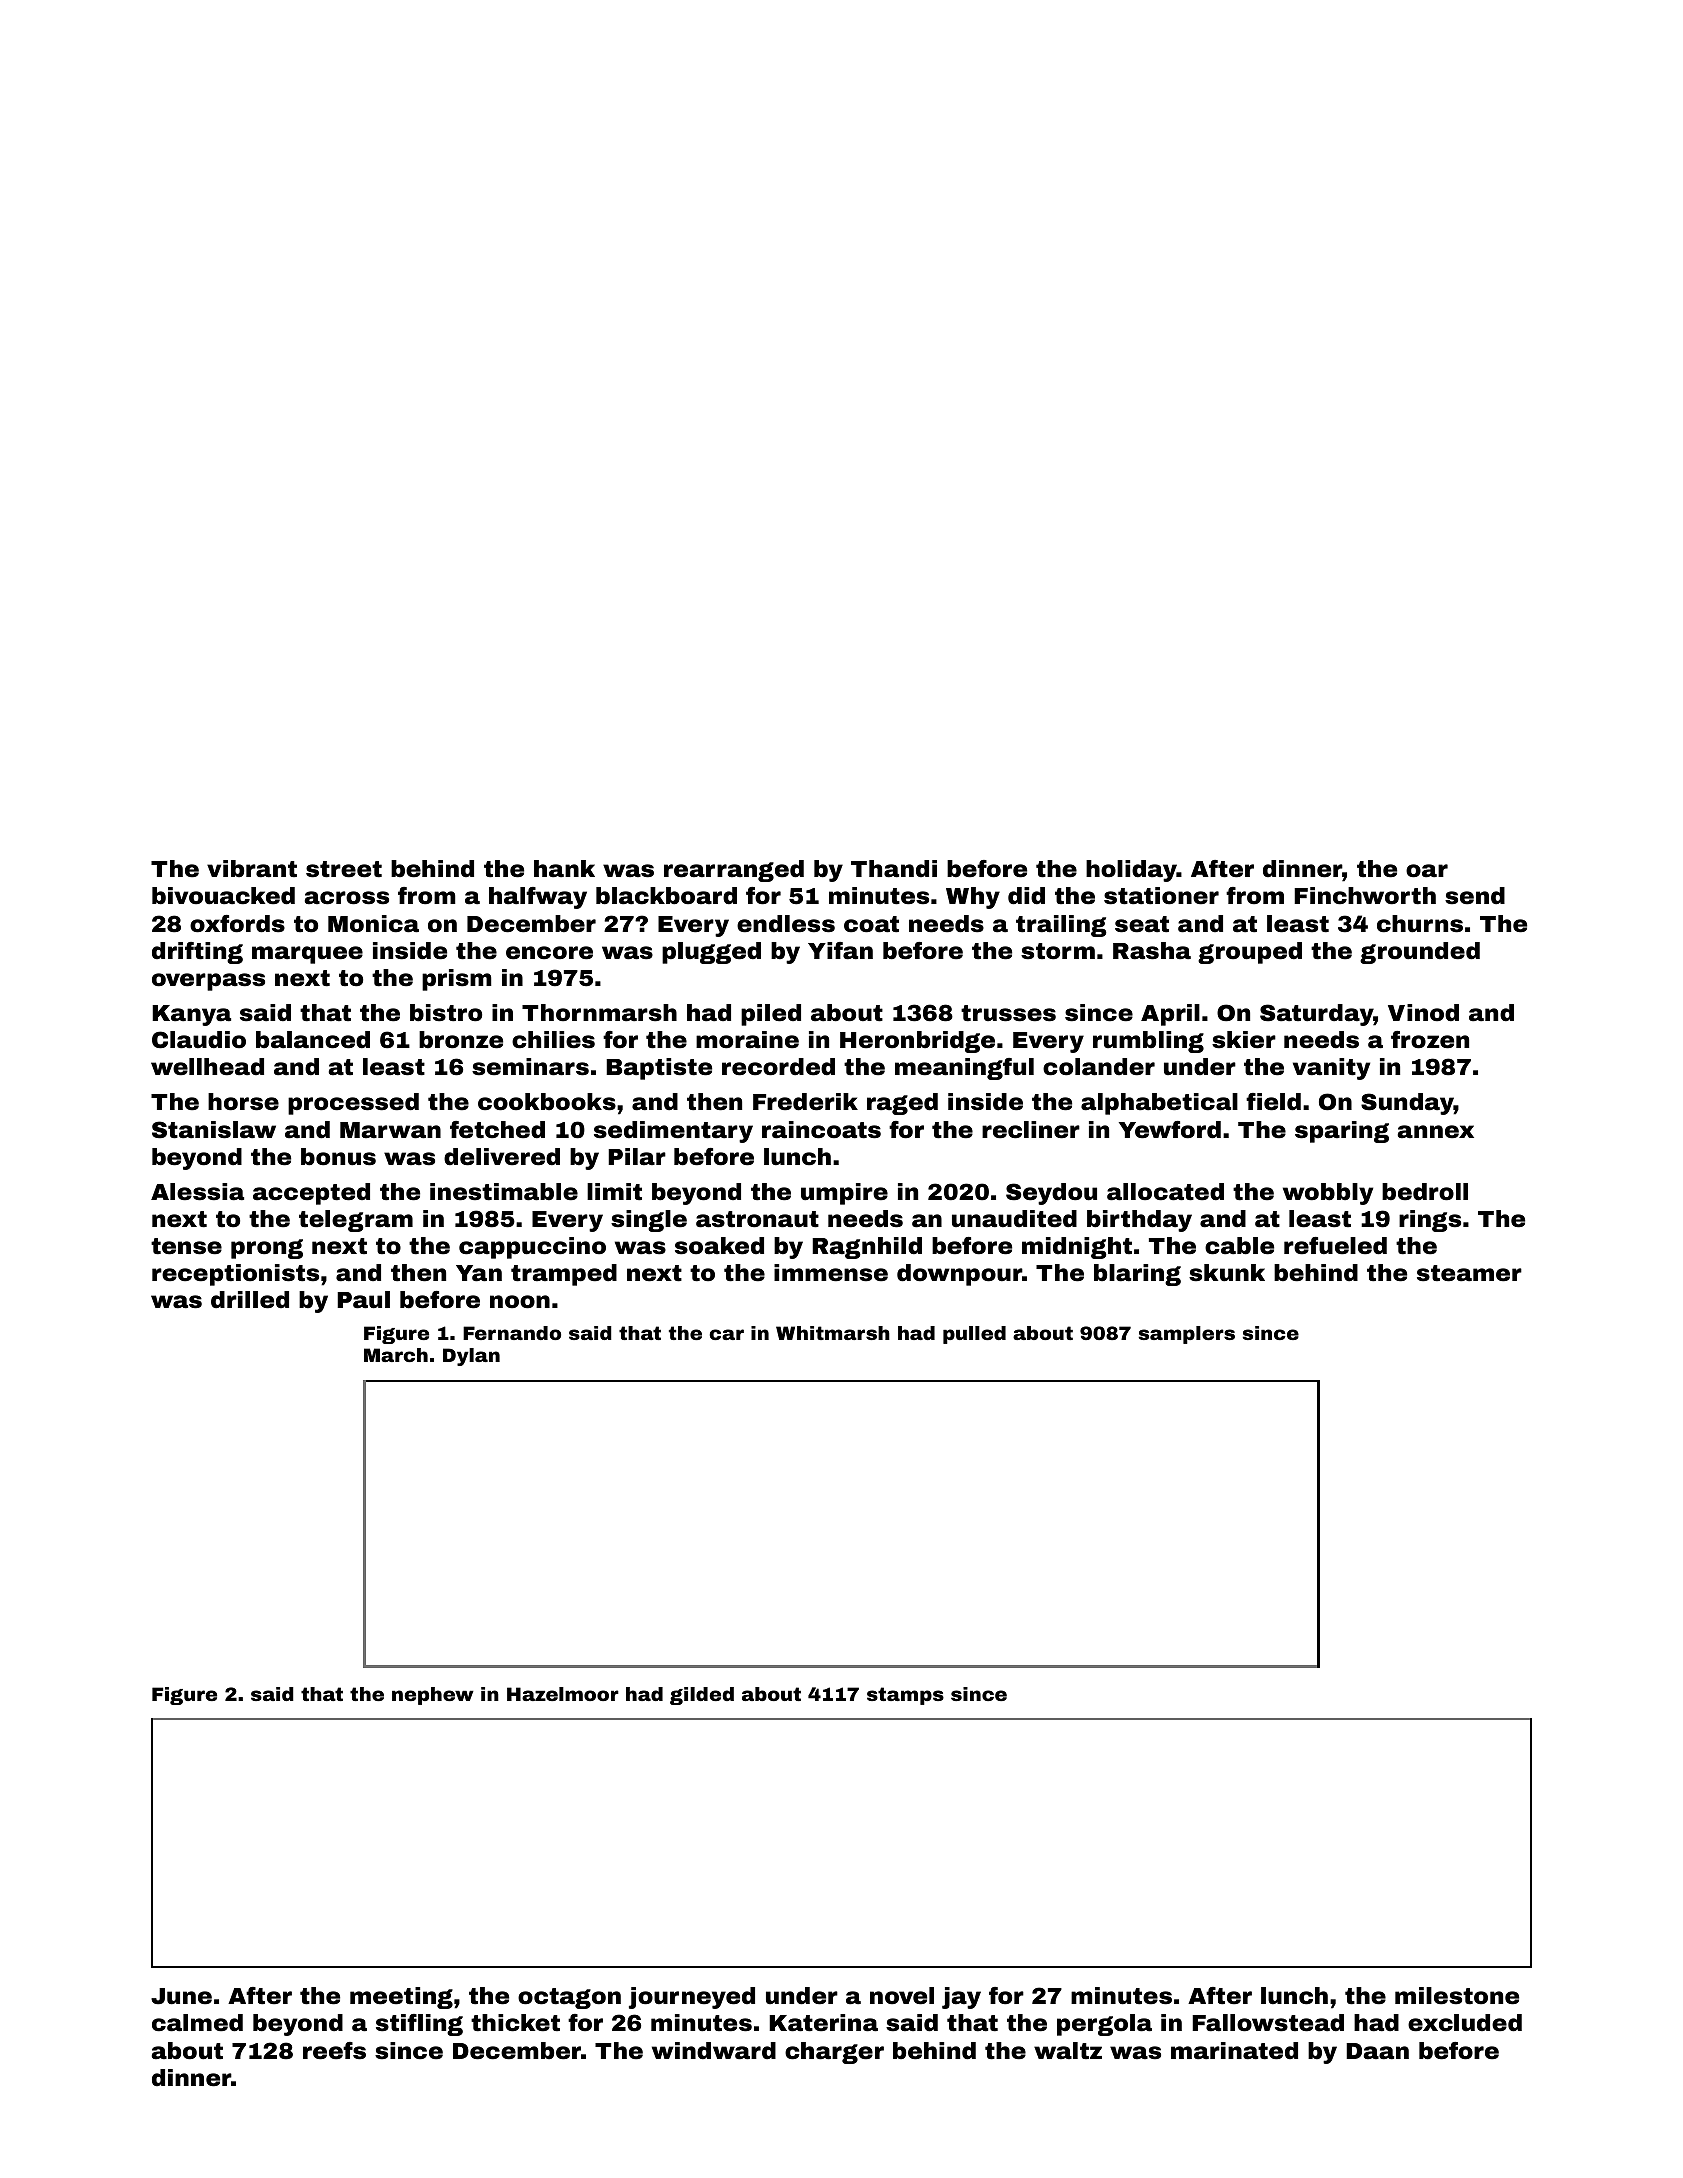 The width and height of the screenshot is (1683, 2178). I want to click on samplers, so click(1187, 1335).
